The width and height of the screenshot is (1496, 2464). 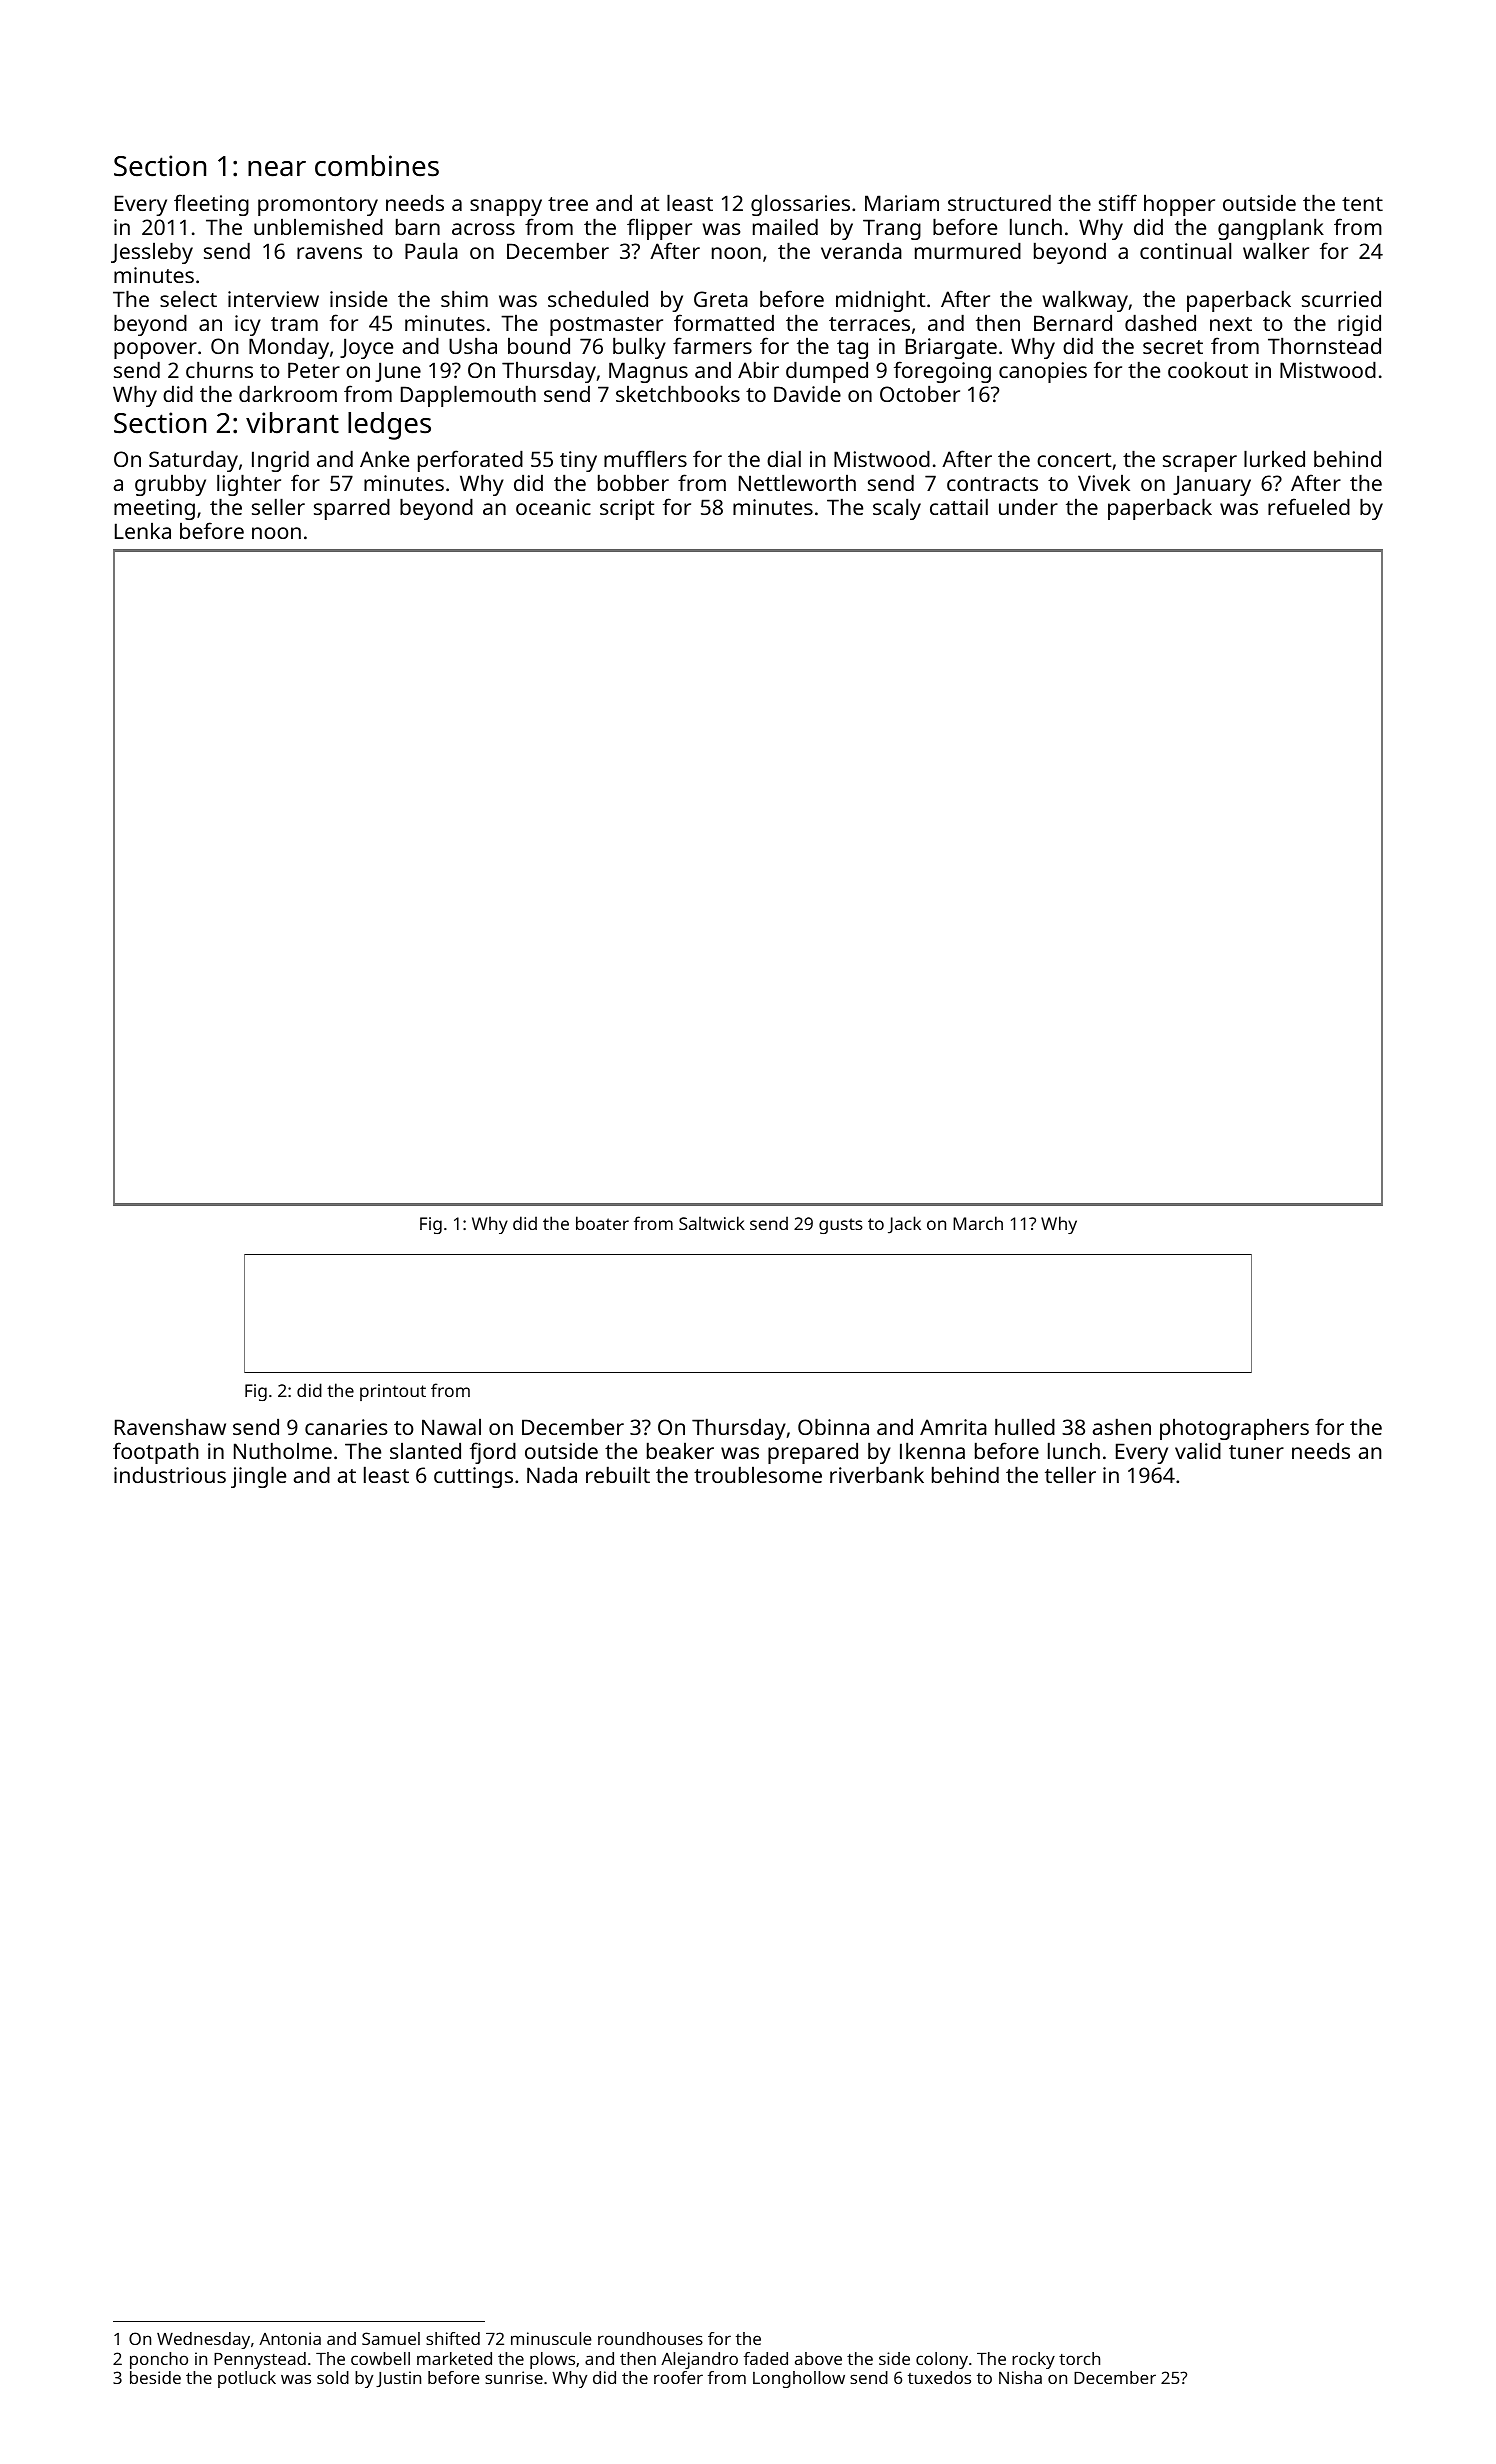 I want to click on potluck, so click(x=247, y=2379).
